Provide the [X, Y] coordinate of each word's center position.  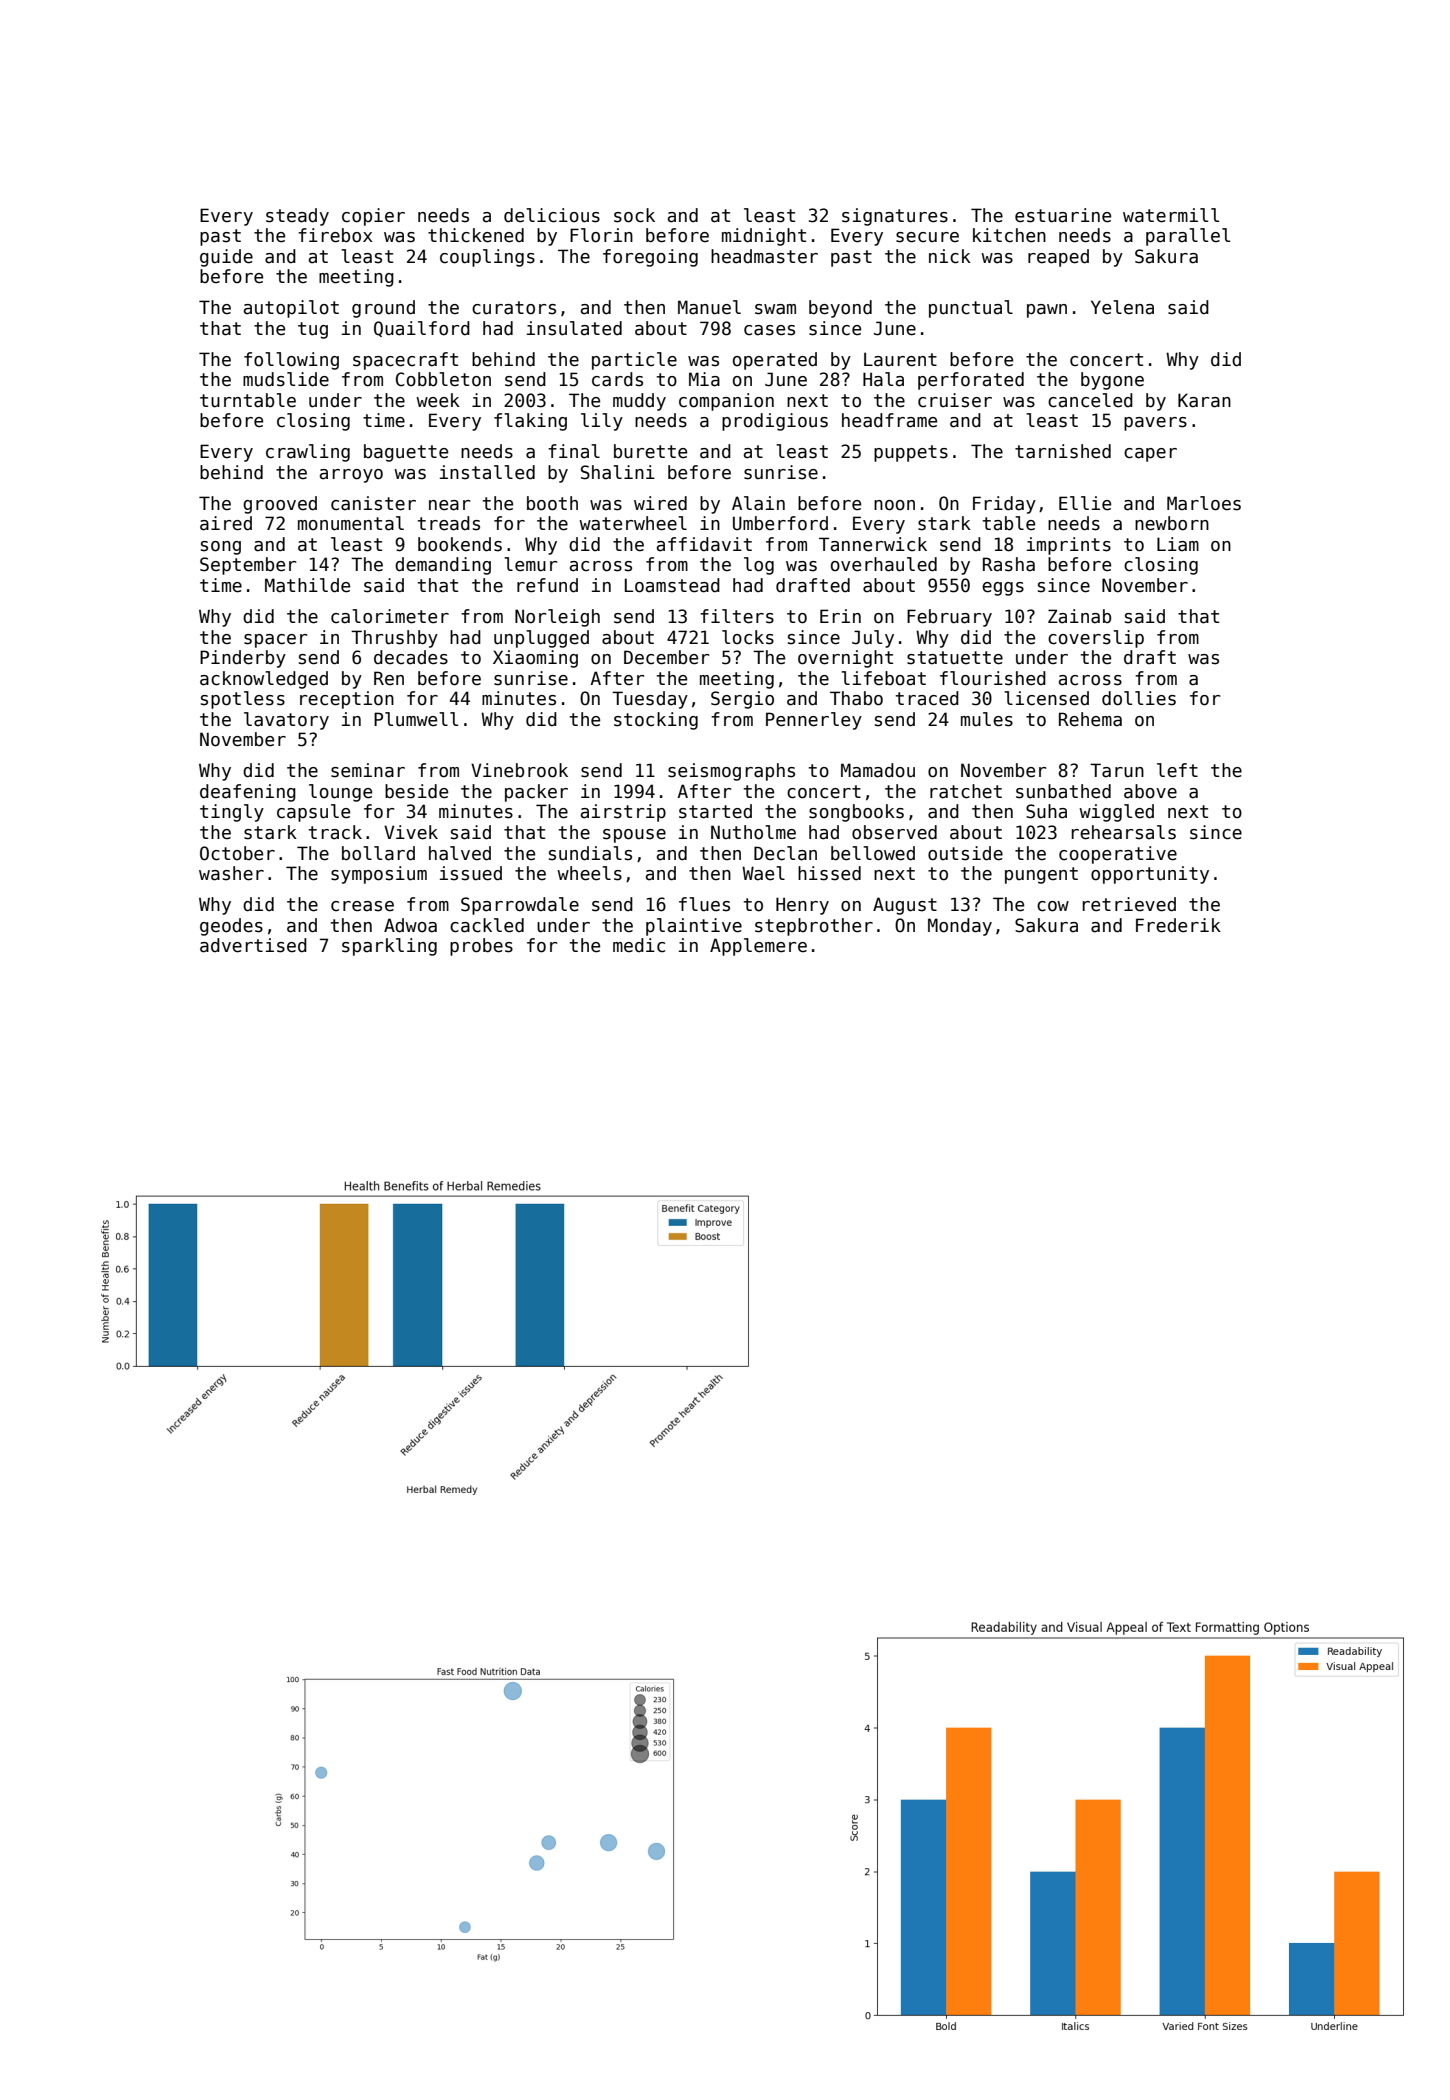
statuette [955, 658]
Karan [1204, 400]
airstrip [623, 813]
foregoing [650, 258]
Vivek [411, 832]
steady [297, 217]
